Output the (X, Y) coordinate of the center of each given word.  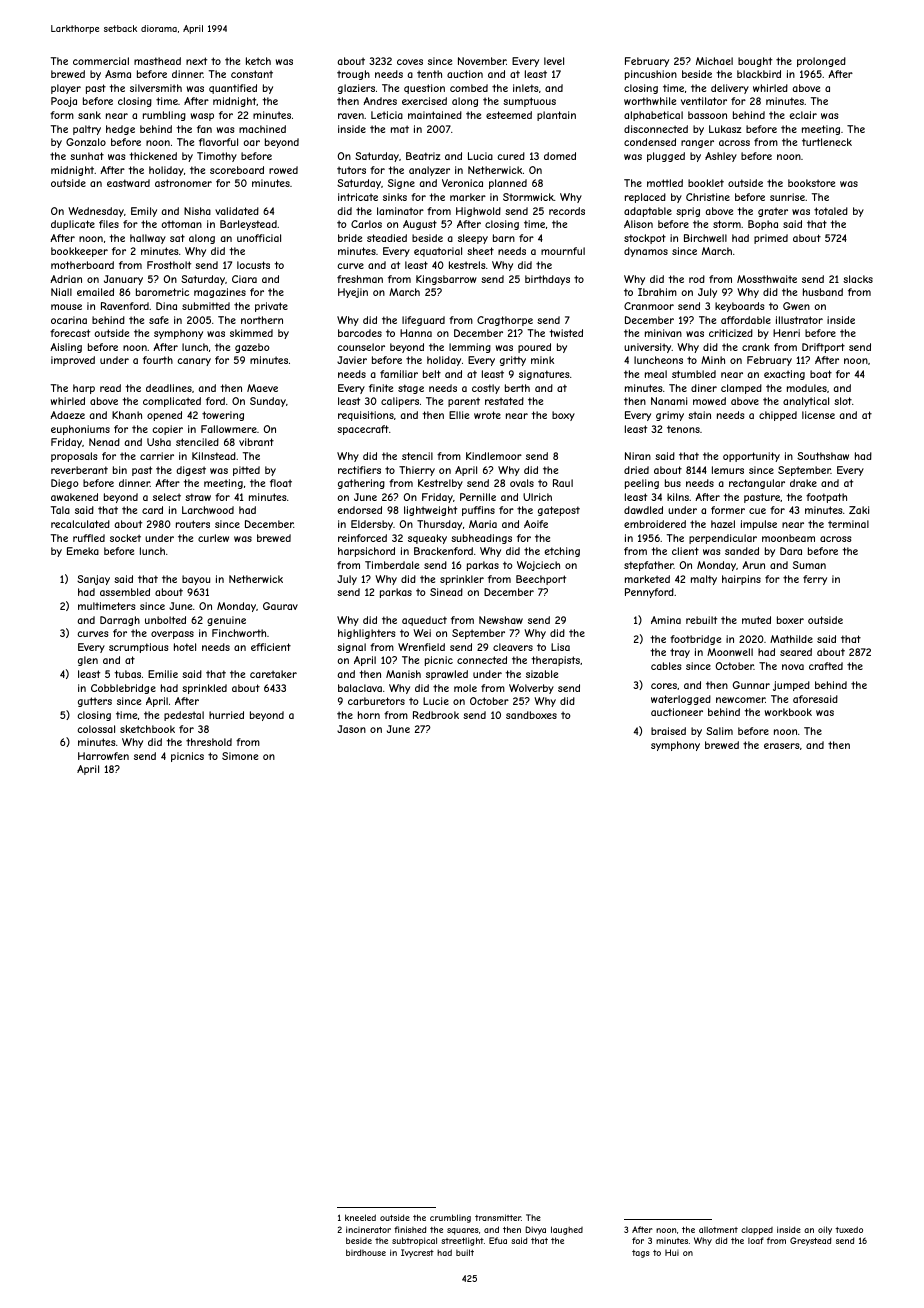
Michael (714, 61)
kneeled (360, 1217)
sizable (542, 674)
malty (704, 580)
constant (252, 74)
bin (120, 470)
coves (410, 62)
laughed (567, 1230)
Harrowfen (103, 756)
